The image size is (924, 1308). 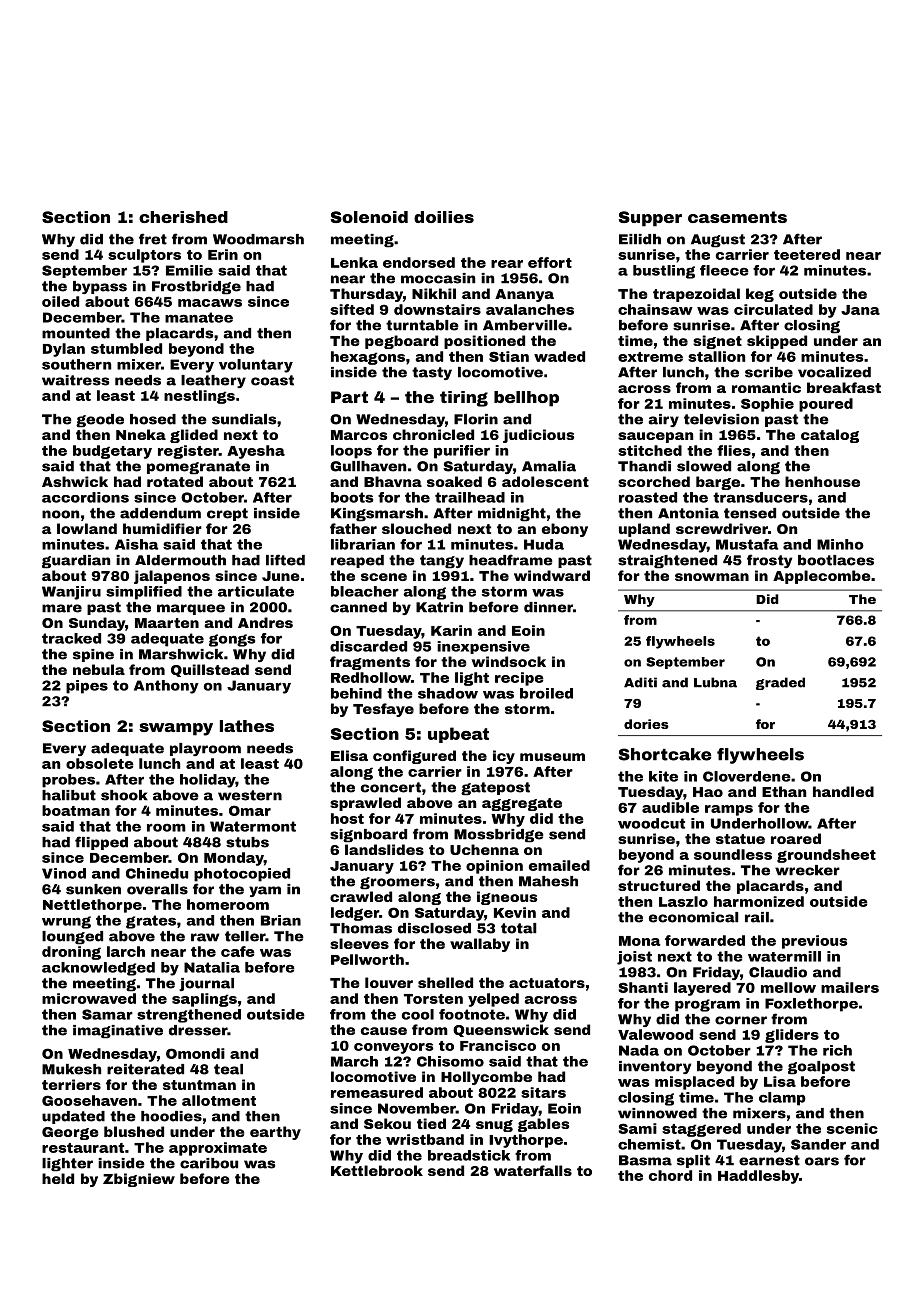 I want to click on Mahesh, so click(x=548, y=881).
